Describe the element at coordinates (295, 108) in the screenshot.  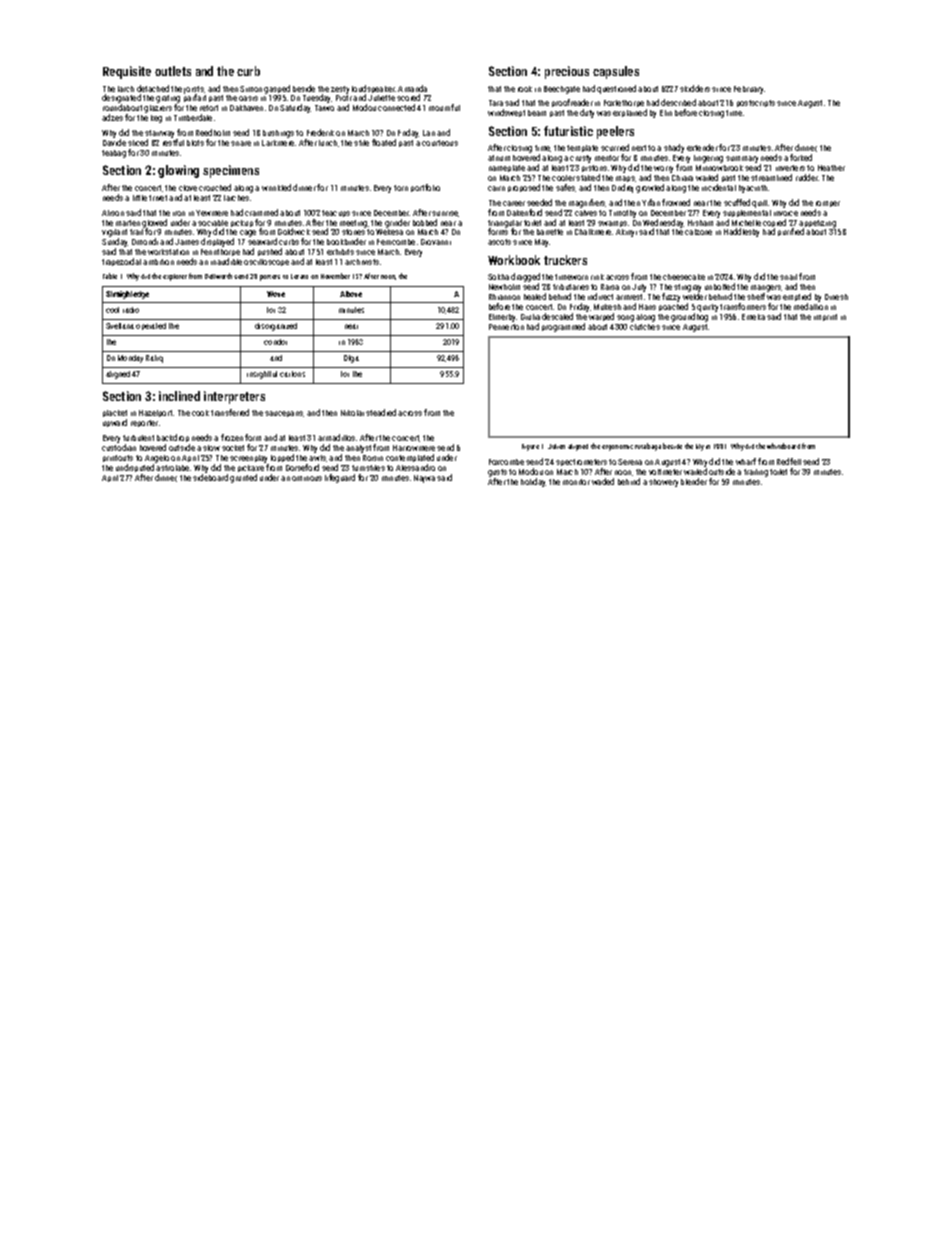
I see `Saturday` at that location.
